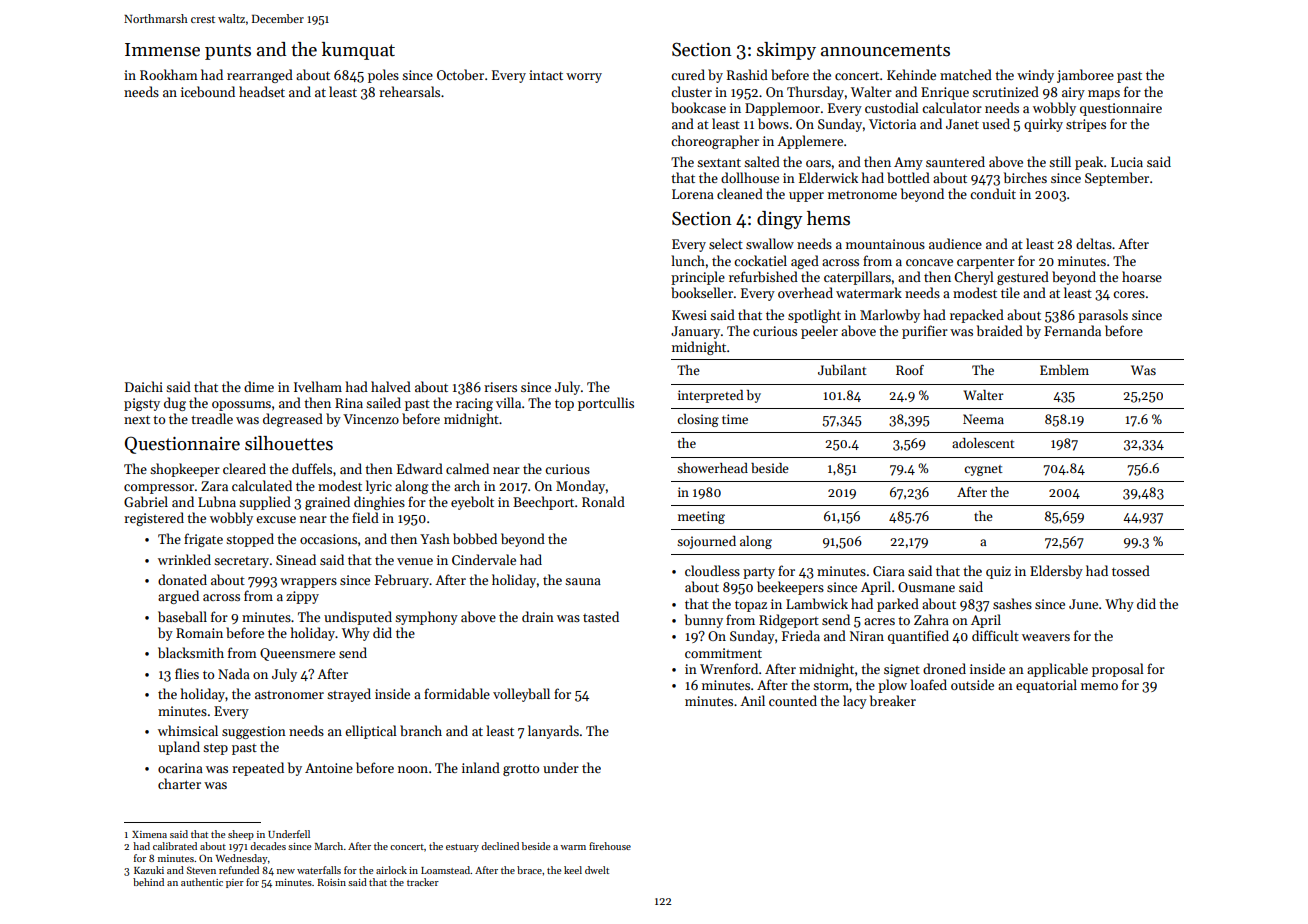 The image size is (1308, 924). I want to click on punts, so click(228, 52).
